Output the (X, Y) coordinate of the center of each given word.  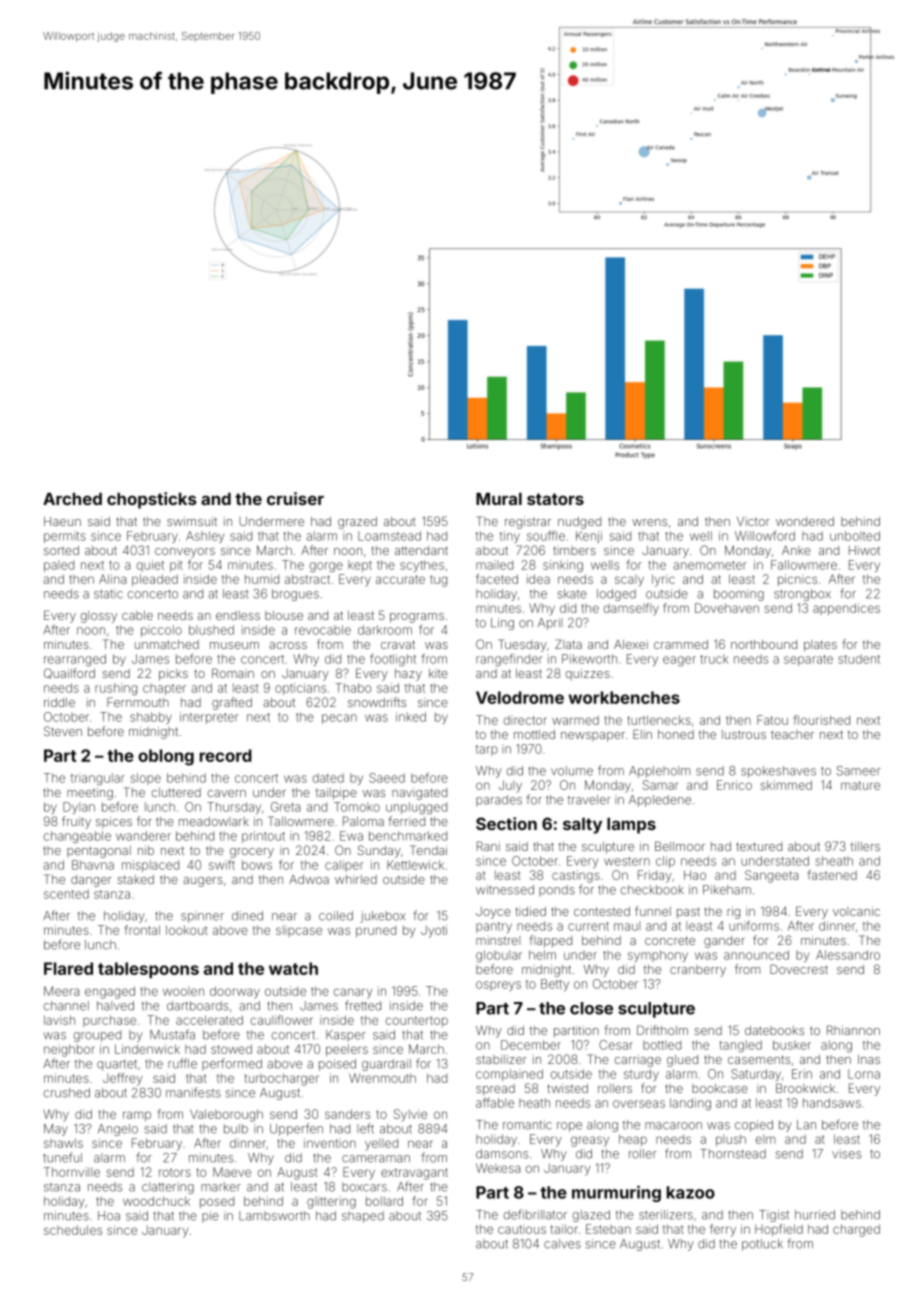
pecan (339, 719)
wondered (805, 521)
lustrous (744, 734)
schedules (73, 1230)
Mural (499, 499)
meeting (90, 794)
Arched (72, 499)
